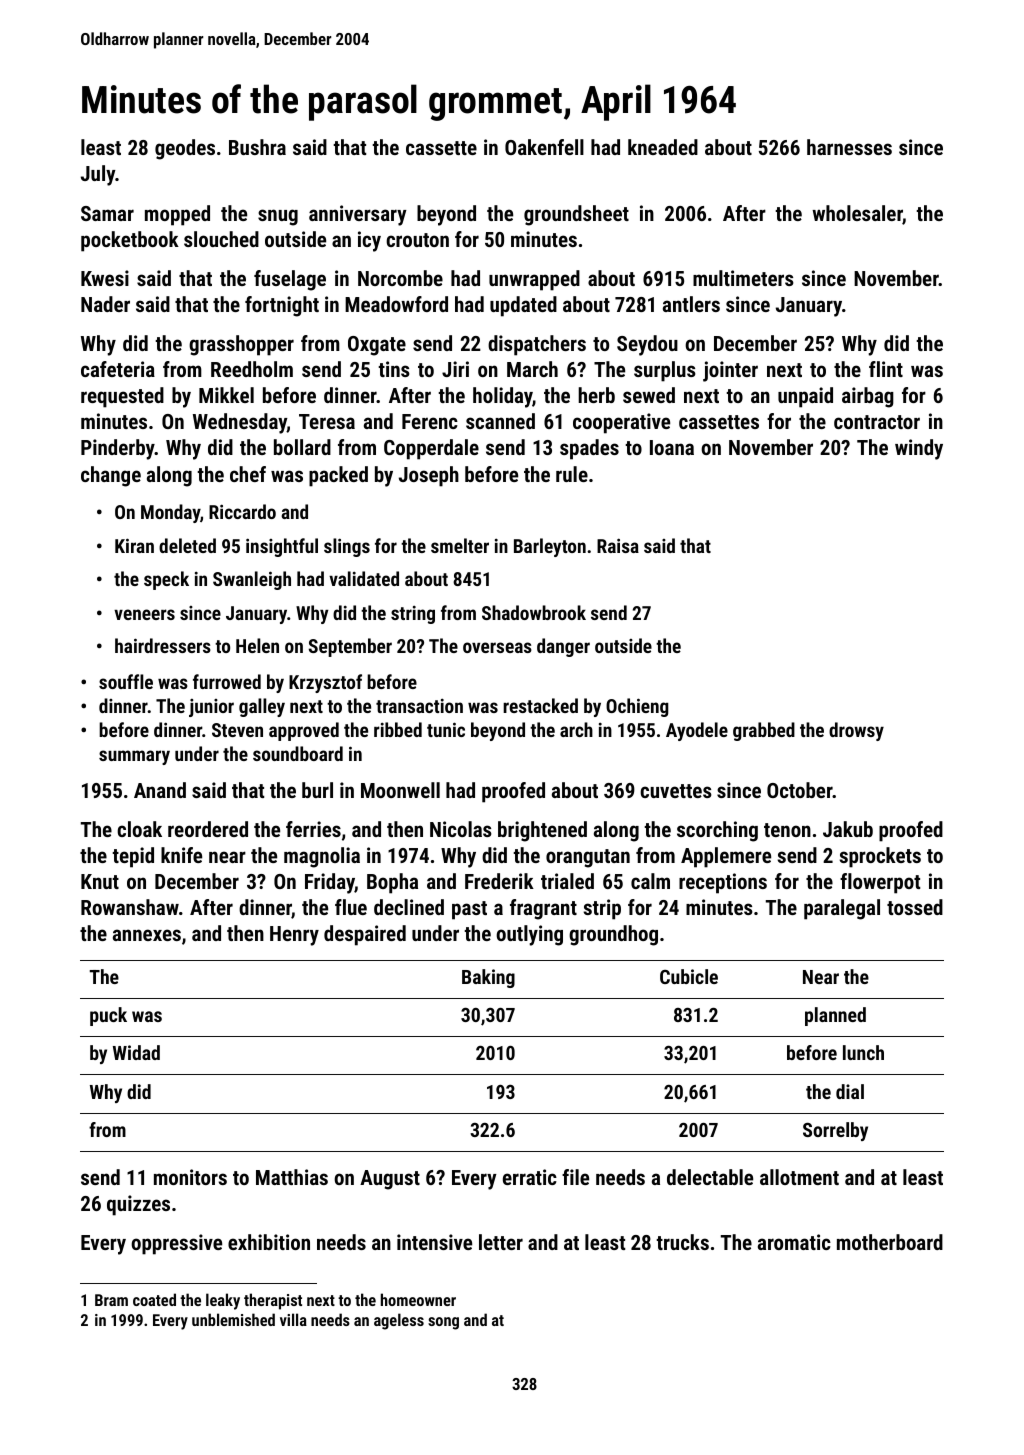 This screenshot has height=1455, width=1024. Describe the element at coordinates (563, 647) in the screenshot. I see `danger` at that location.
